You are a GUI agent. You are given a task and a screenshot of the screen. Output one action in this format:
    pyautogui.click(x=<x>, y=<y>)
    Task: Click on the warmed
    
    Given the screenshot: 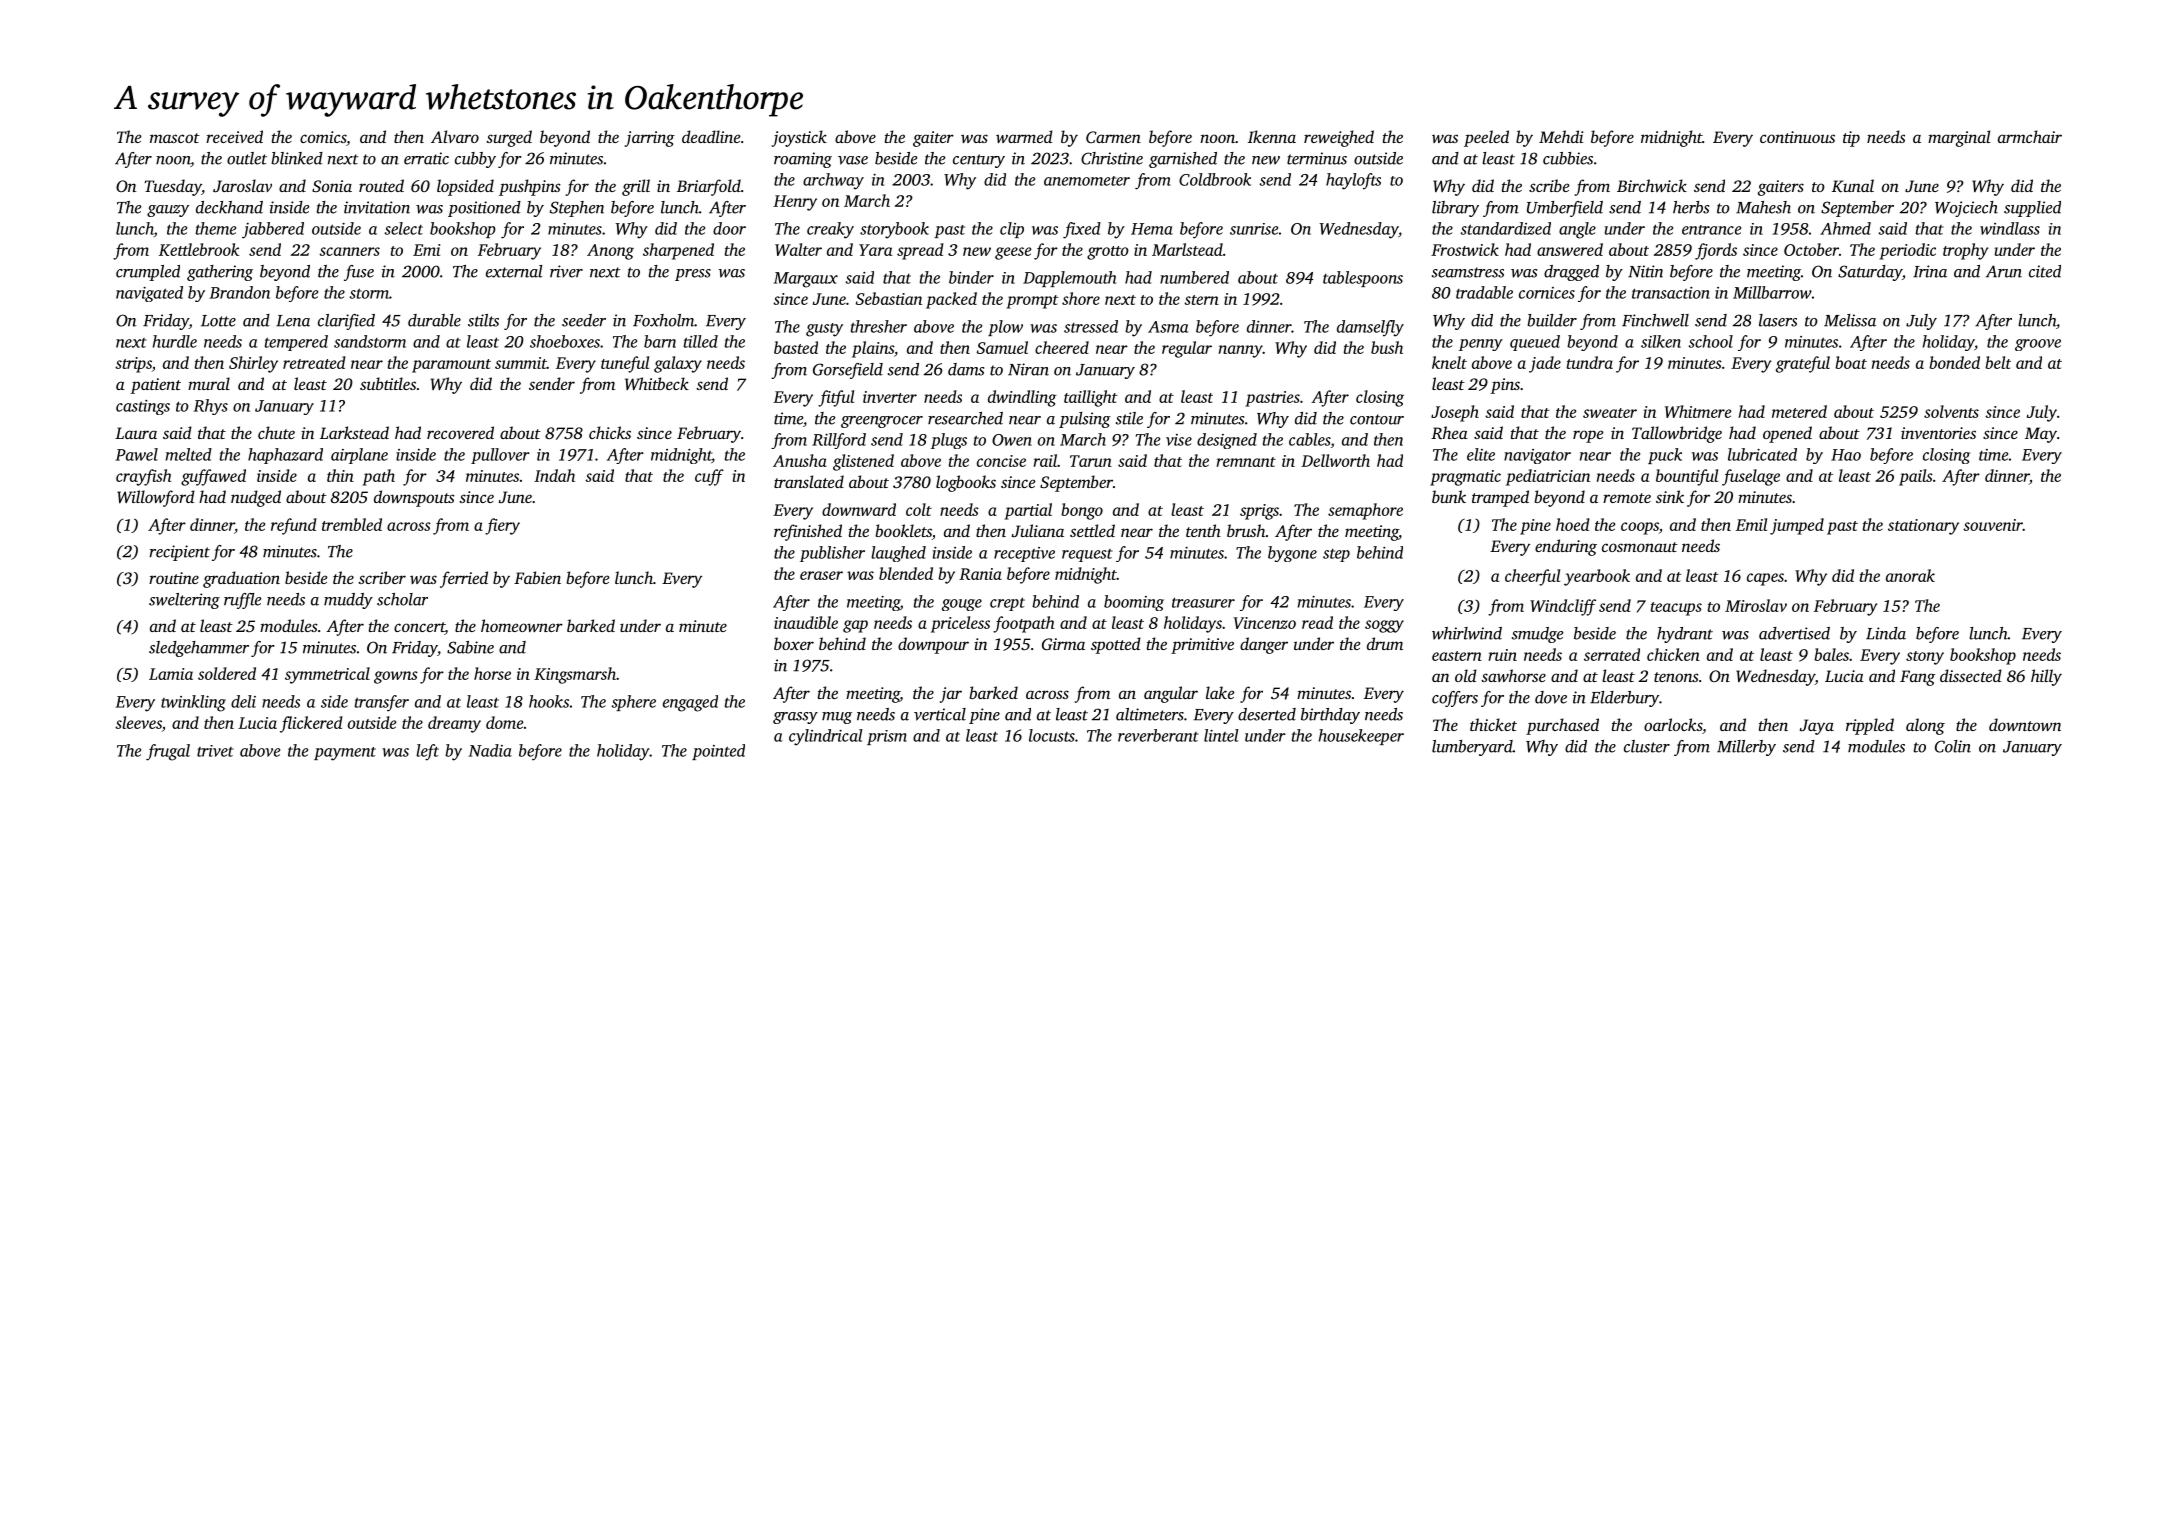 What is the action you would take?
    pyautogui.click(x=1024, y=136)
